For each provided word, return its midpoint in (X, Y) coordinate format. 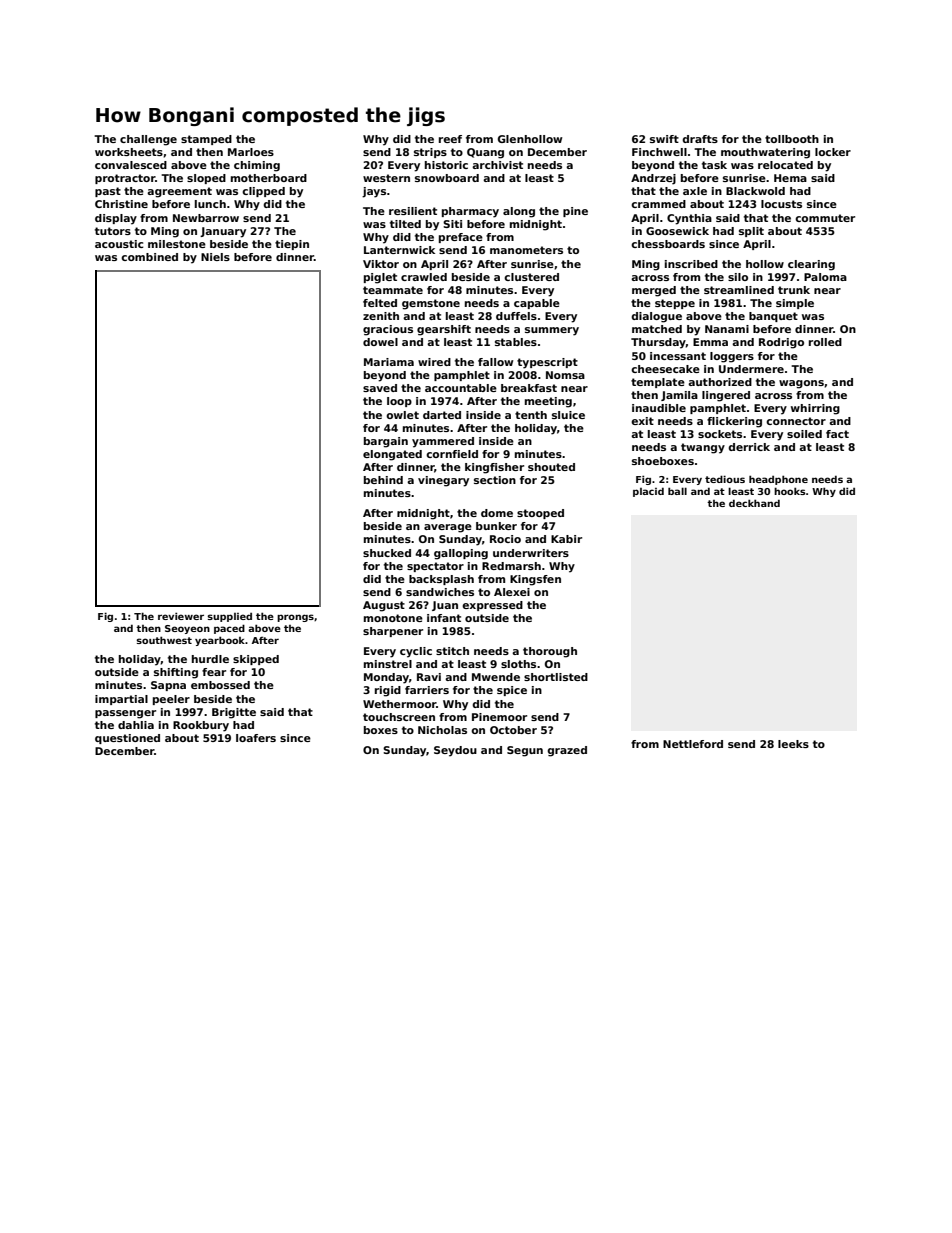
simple (795, 304)
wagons (801, 384)
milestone (177, 244)
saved (380, 388)
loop (399, 402)
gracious (388, 330)
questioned (127, 739)
